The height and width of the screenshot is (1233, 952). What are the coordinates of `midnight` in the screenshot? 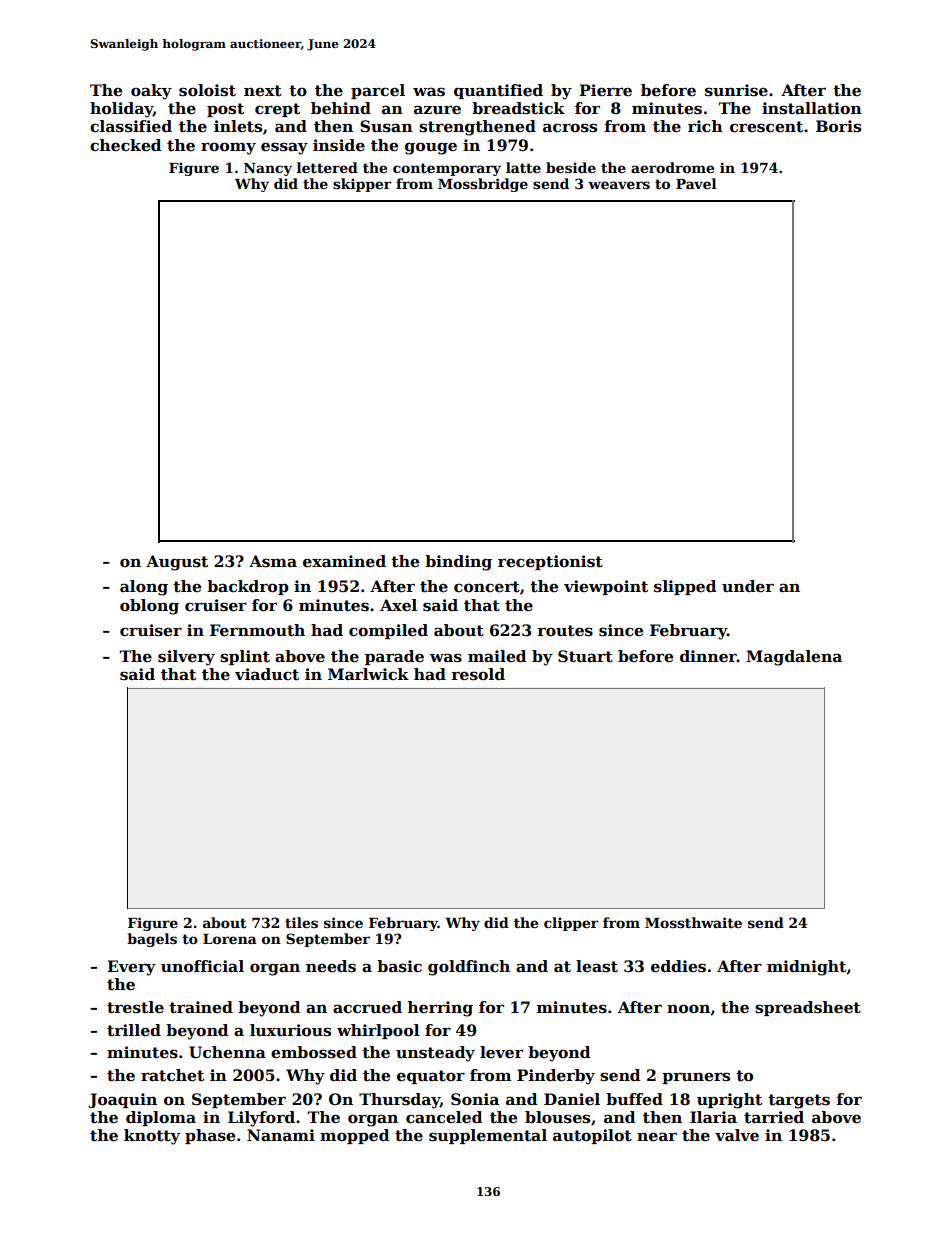 It's located at (807, 968).
